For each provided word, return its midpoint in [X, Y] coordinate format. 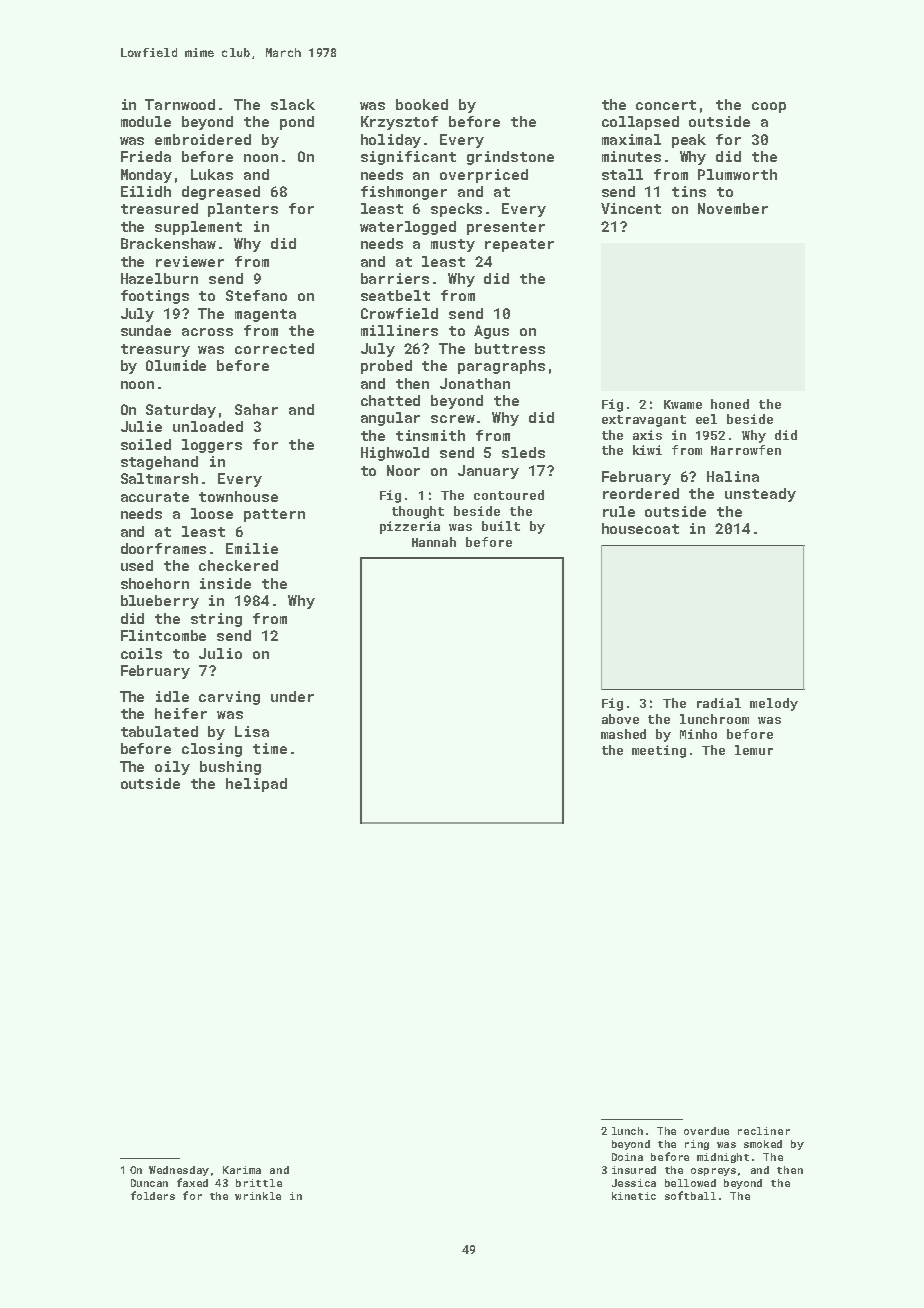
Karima [242, 1170]
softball [690, 1195]
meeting [659, 751]
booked [422, 104]
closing [212, 750]
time [270, 748]
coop [769, 107]
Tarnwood [180, 104]
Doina [627, 1157]
